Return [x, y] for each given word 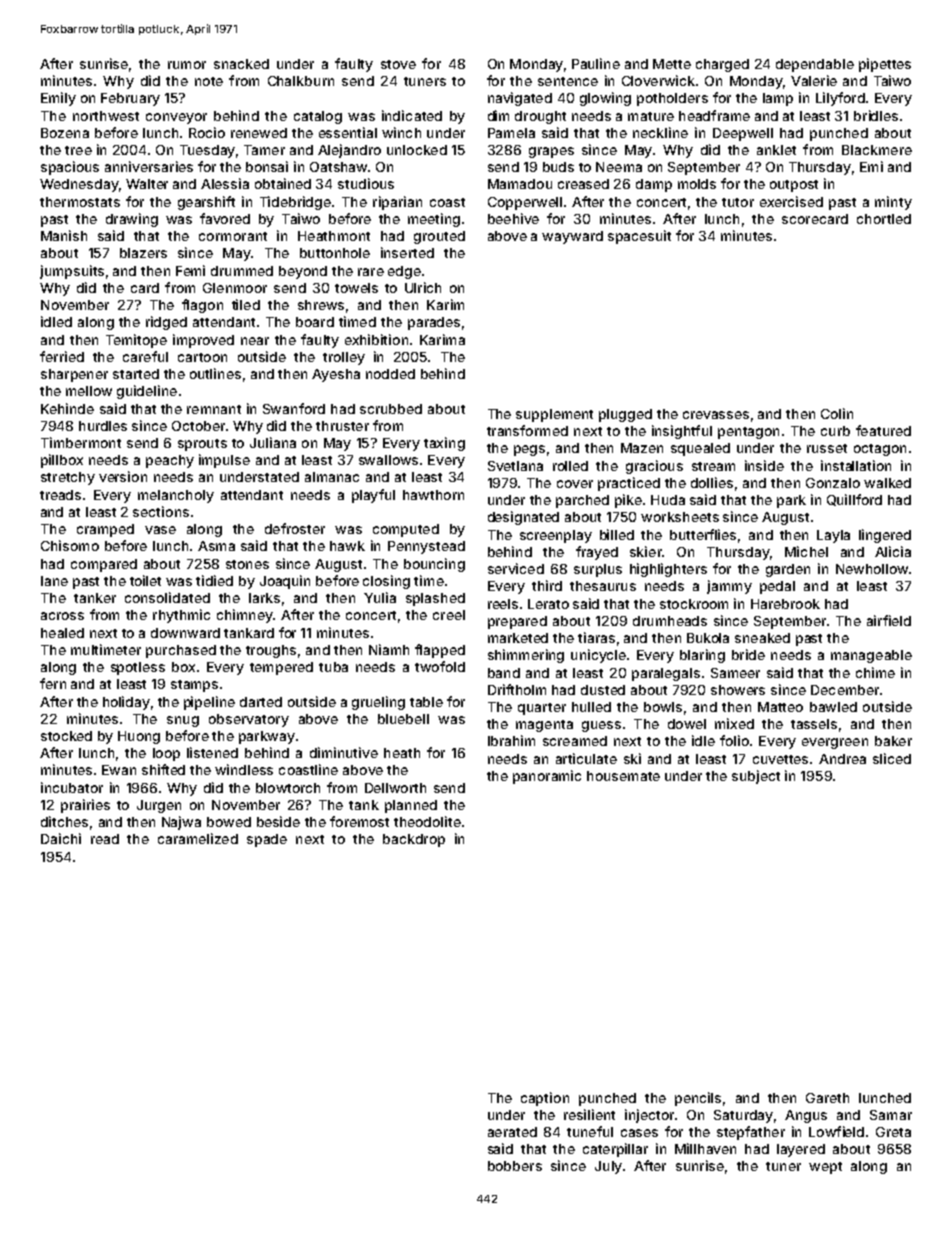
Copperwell [525, 203]
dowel [687, 724]
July [608, 1167]
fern [53, 683]
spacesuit [639, 237]
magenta [544, 726]
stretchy [68, 478]
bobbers [515, 1166]
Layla [833, 536]
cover [575, 484]
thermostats [80, 202]
